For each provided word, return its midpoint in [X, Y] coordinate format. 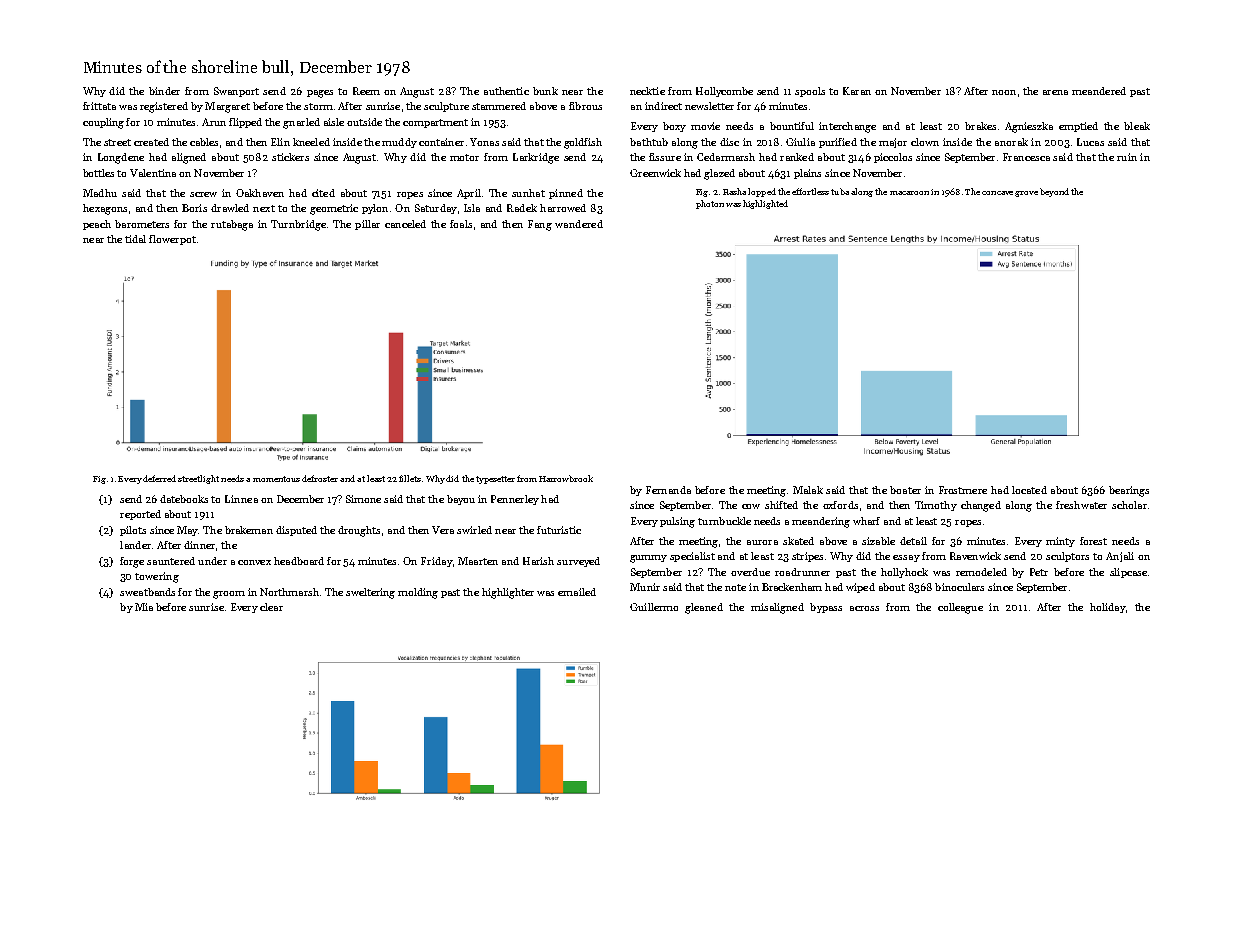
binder [164, 91]
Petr [1039, 572]
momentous [276, 479]
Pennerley [515, 500]
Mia [144, 607]
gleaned [704, 608]
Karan [857, 91]
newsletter [709, 106]
